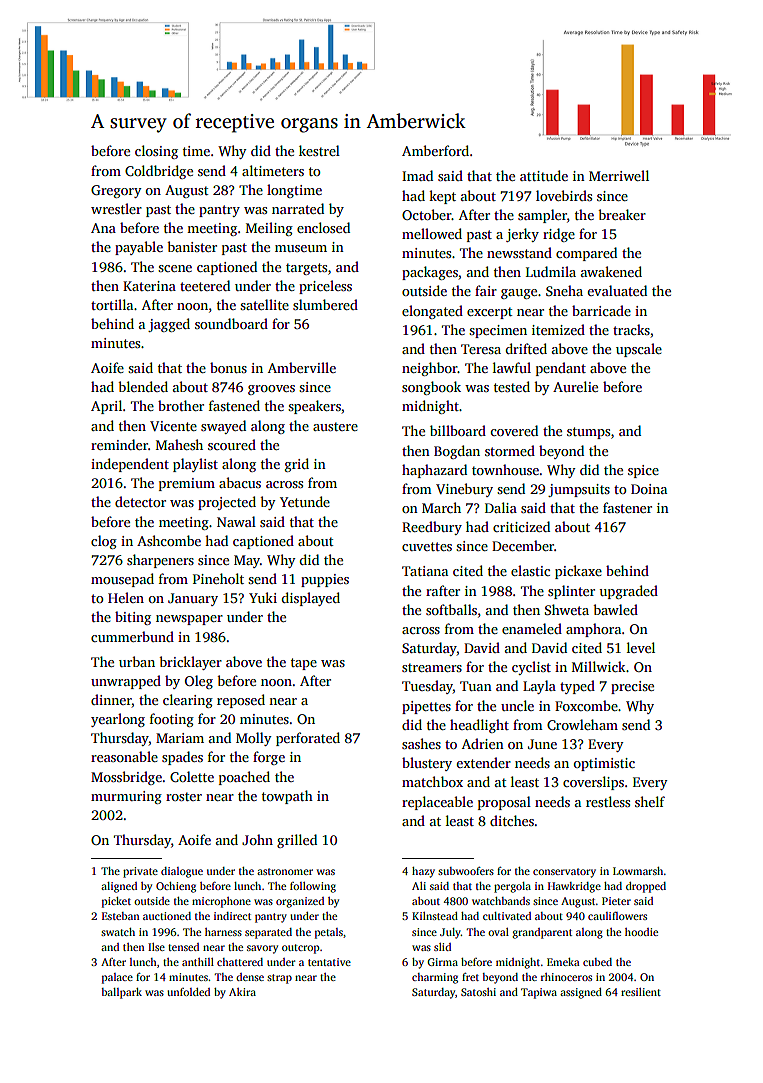  Describe the element at coordinates (646, 887) in the screenshot. I see `dropped` at that location.
